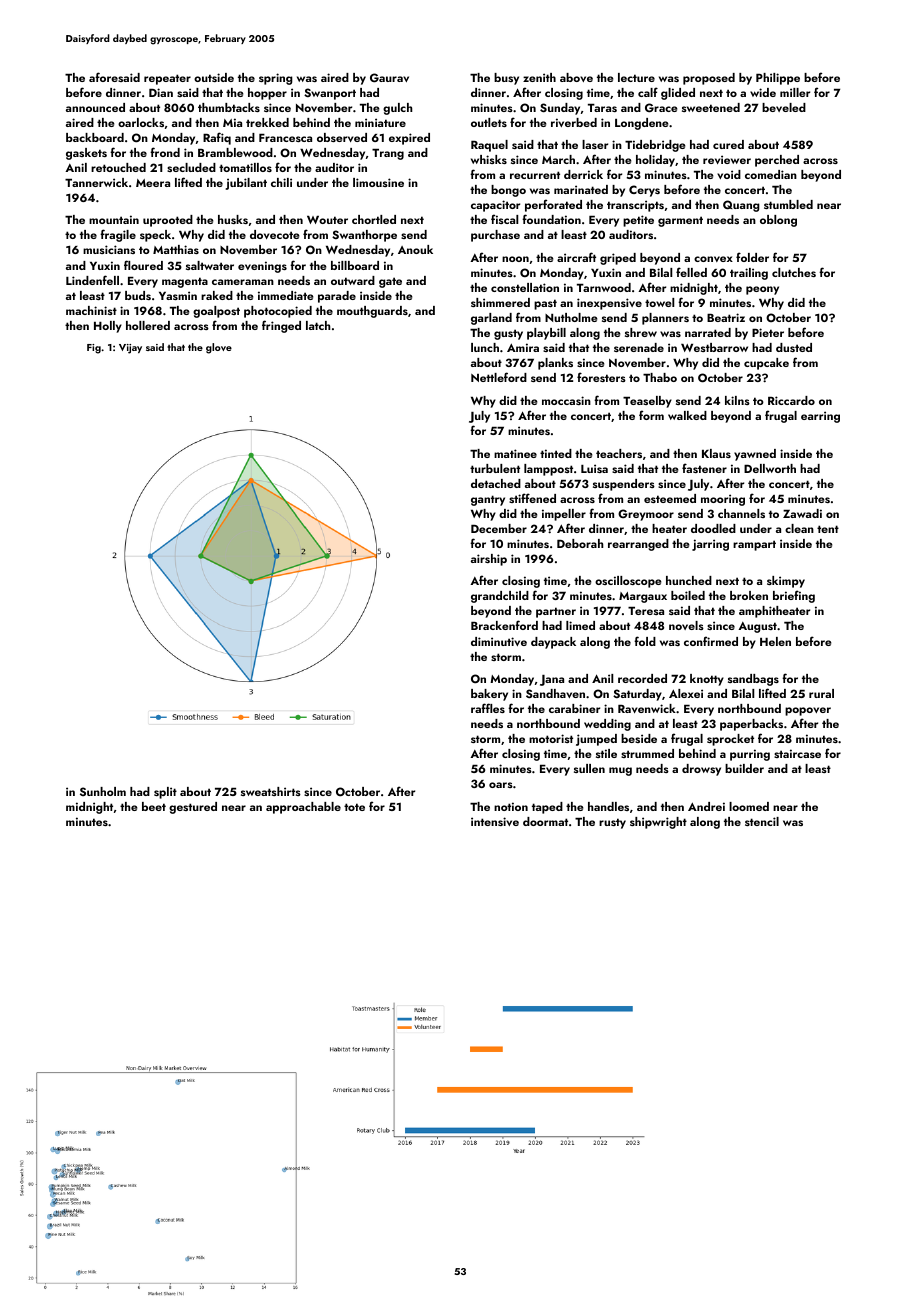 This screenshot has width=908, height=1316. What do you see at coordinates (488, 500) in the screenshot?
I see `gantry` at bounding box center [488, 500].
